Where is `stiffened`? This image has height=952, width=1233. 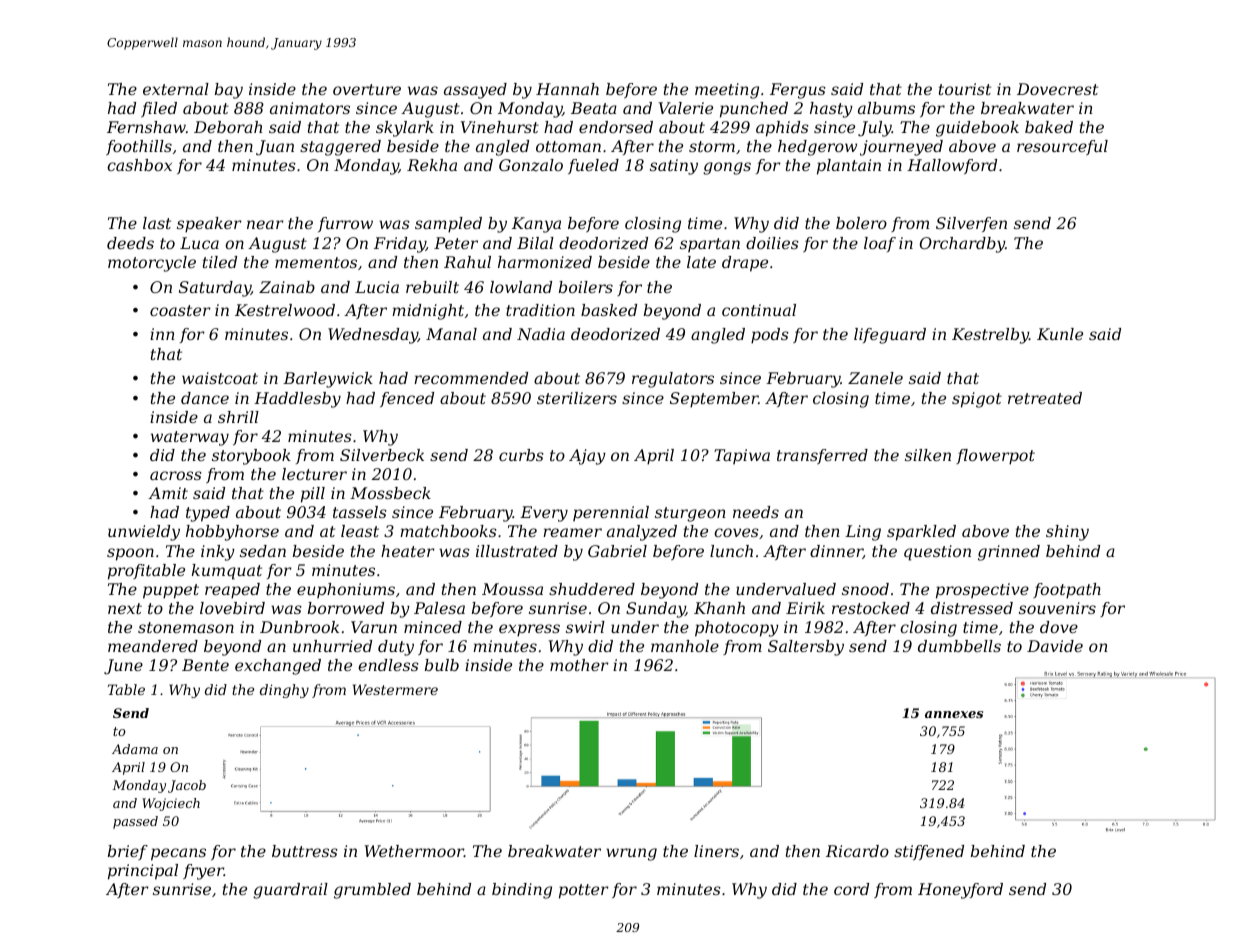
stiffened is located at coordinates (929, 852).
